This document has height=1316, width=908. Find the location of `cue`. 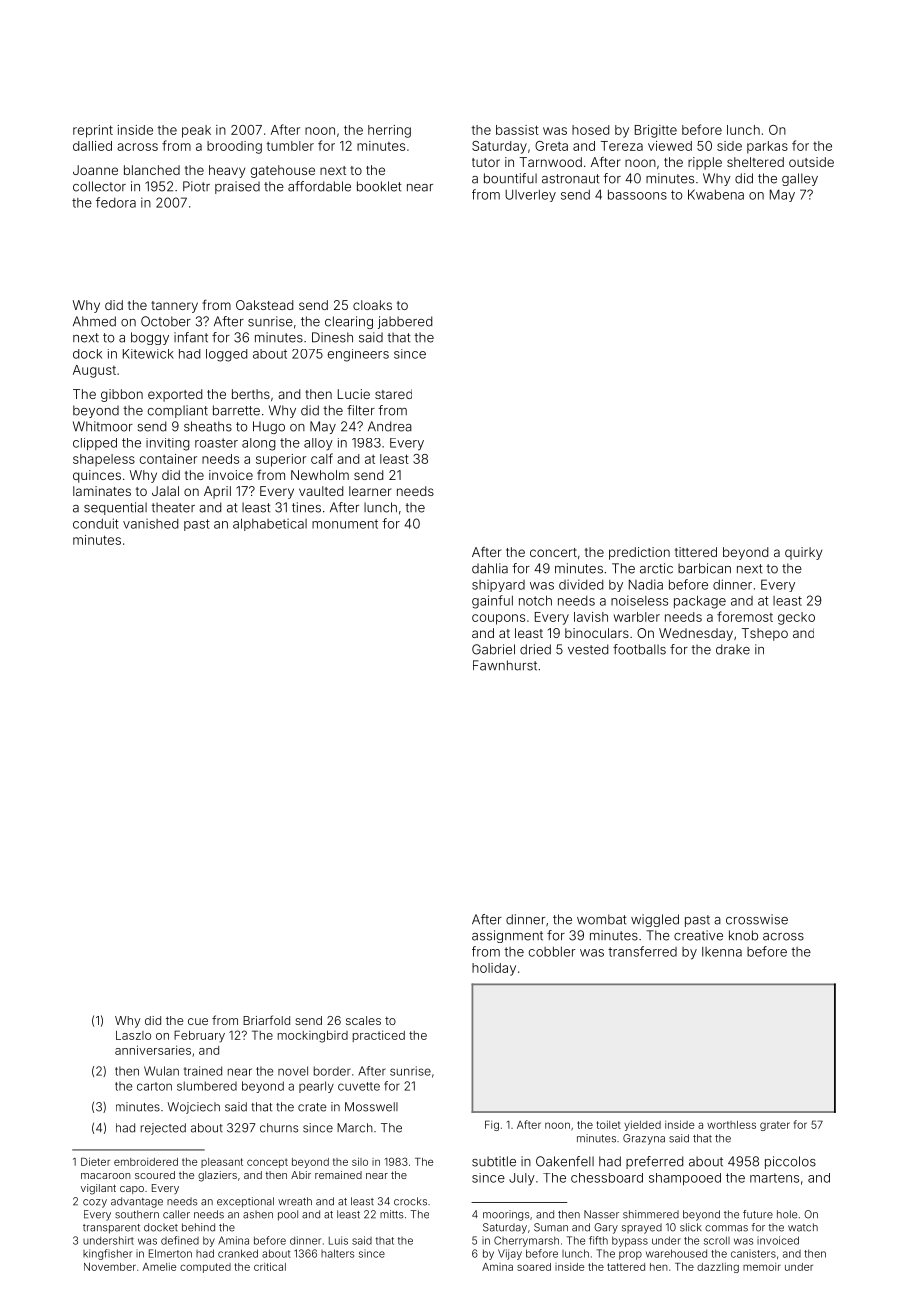

cue is located at coordinates (198, 1021).
